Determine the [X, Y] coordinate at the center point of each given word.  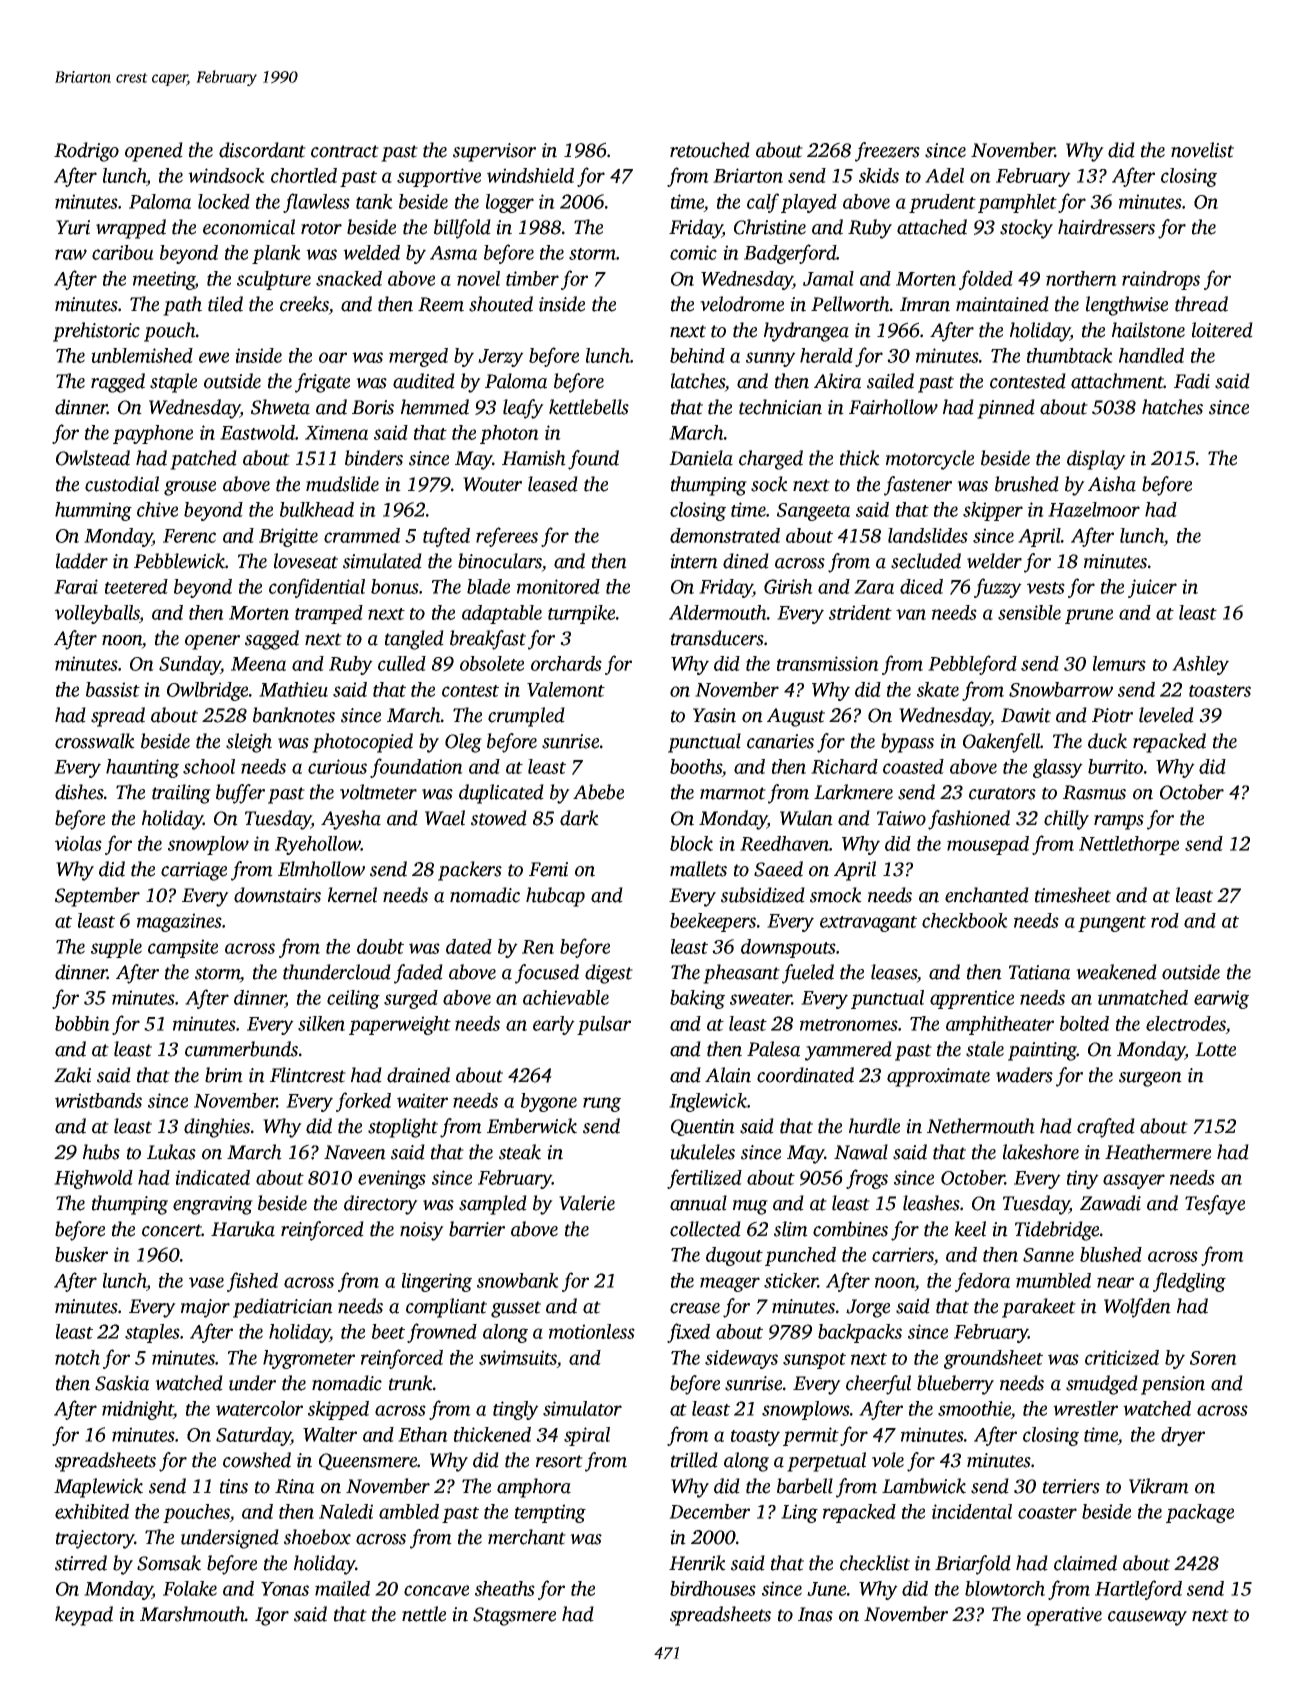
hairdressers [1106, 227]
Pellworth [850, 304]
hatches [1172, 407]
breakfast [488, 640]
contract [345, 151]
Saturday [253, 1436]
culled [402, 663]
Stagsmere [514, 1616]
